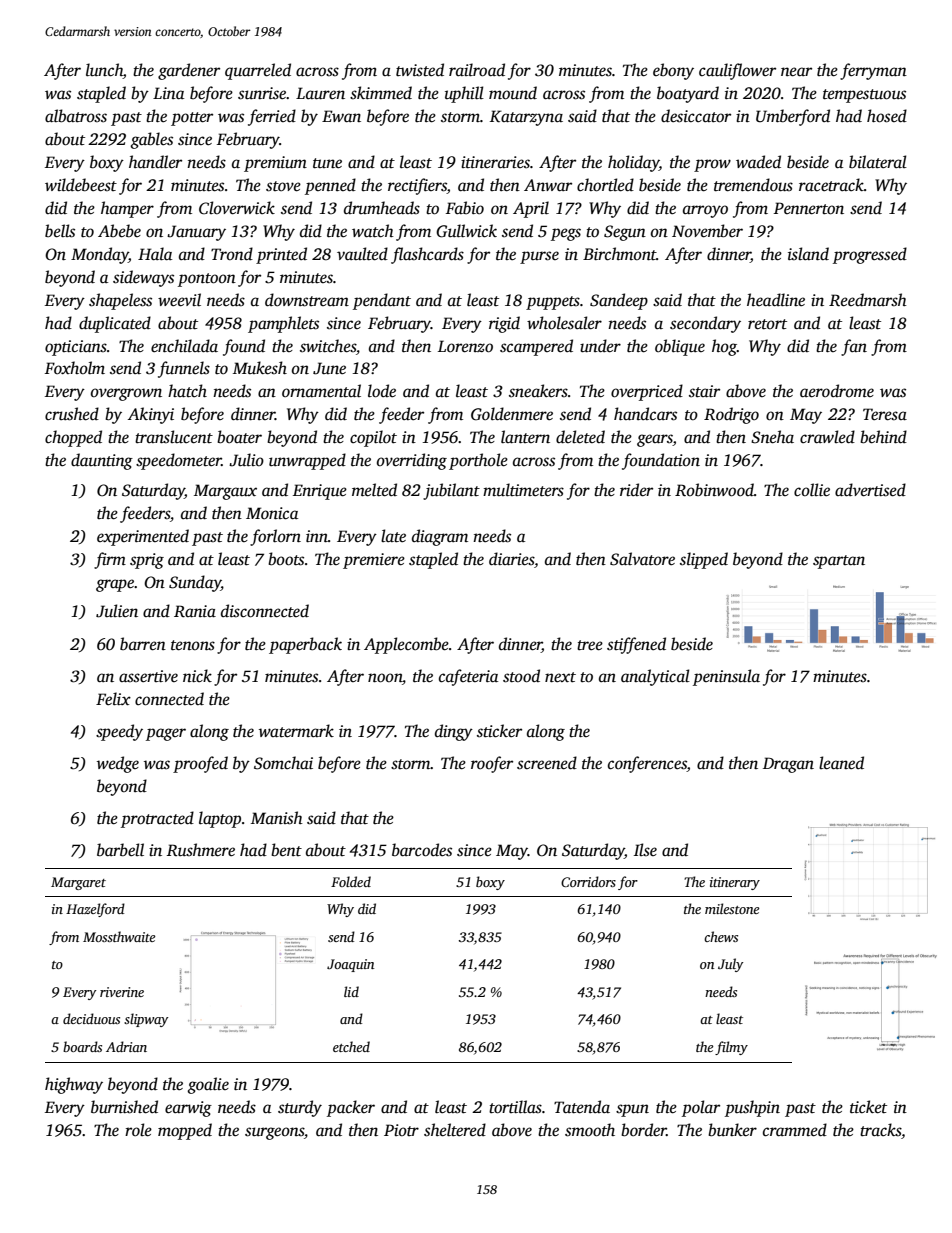  I want to click on leaned, so click(841, 763).
